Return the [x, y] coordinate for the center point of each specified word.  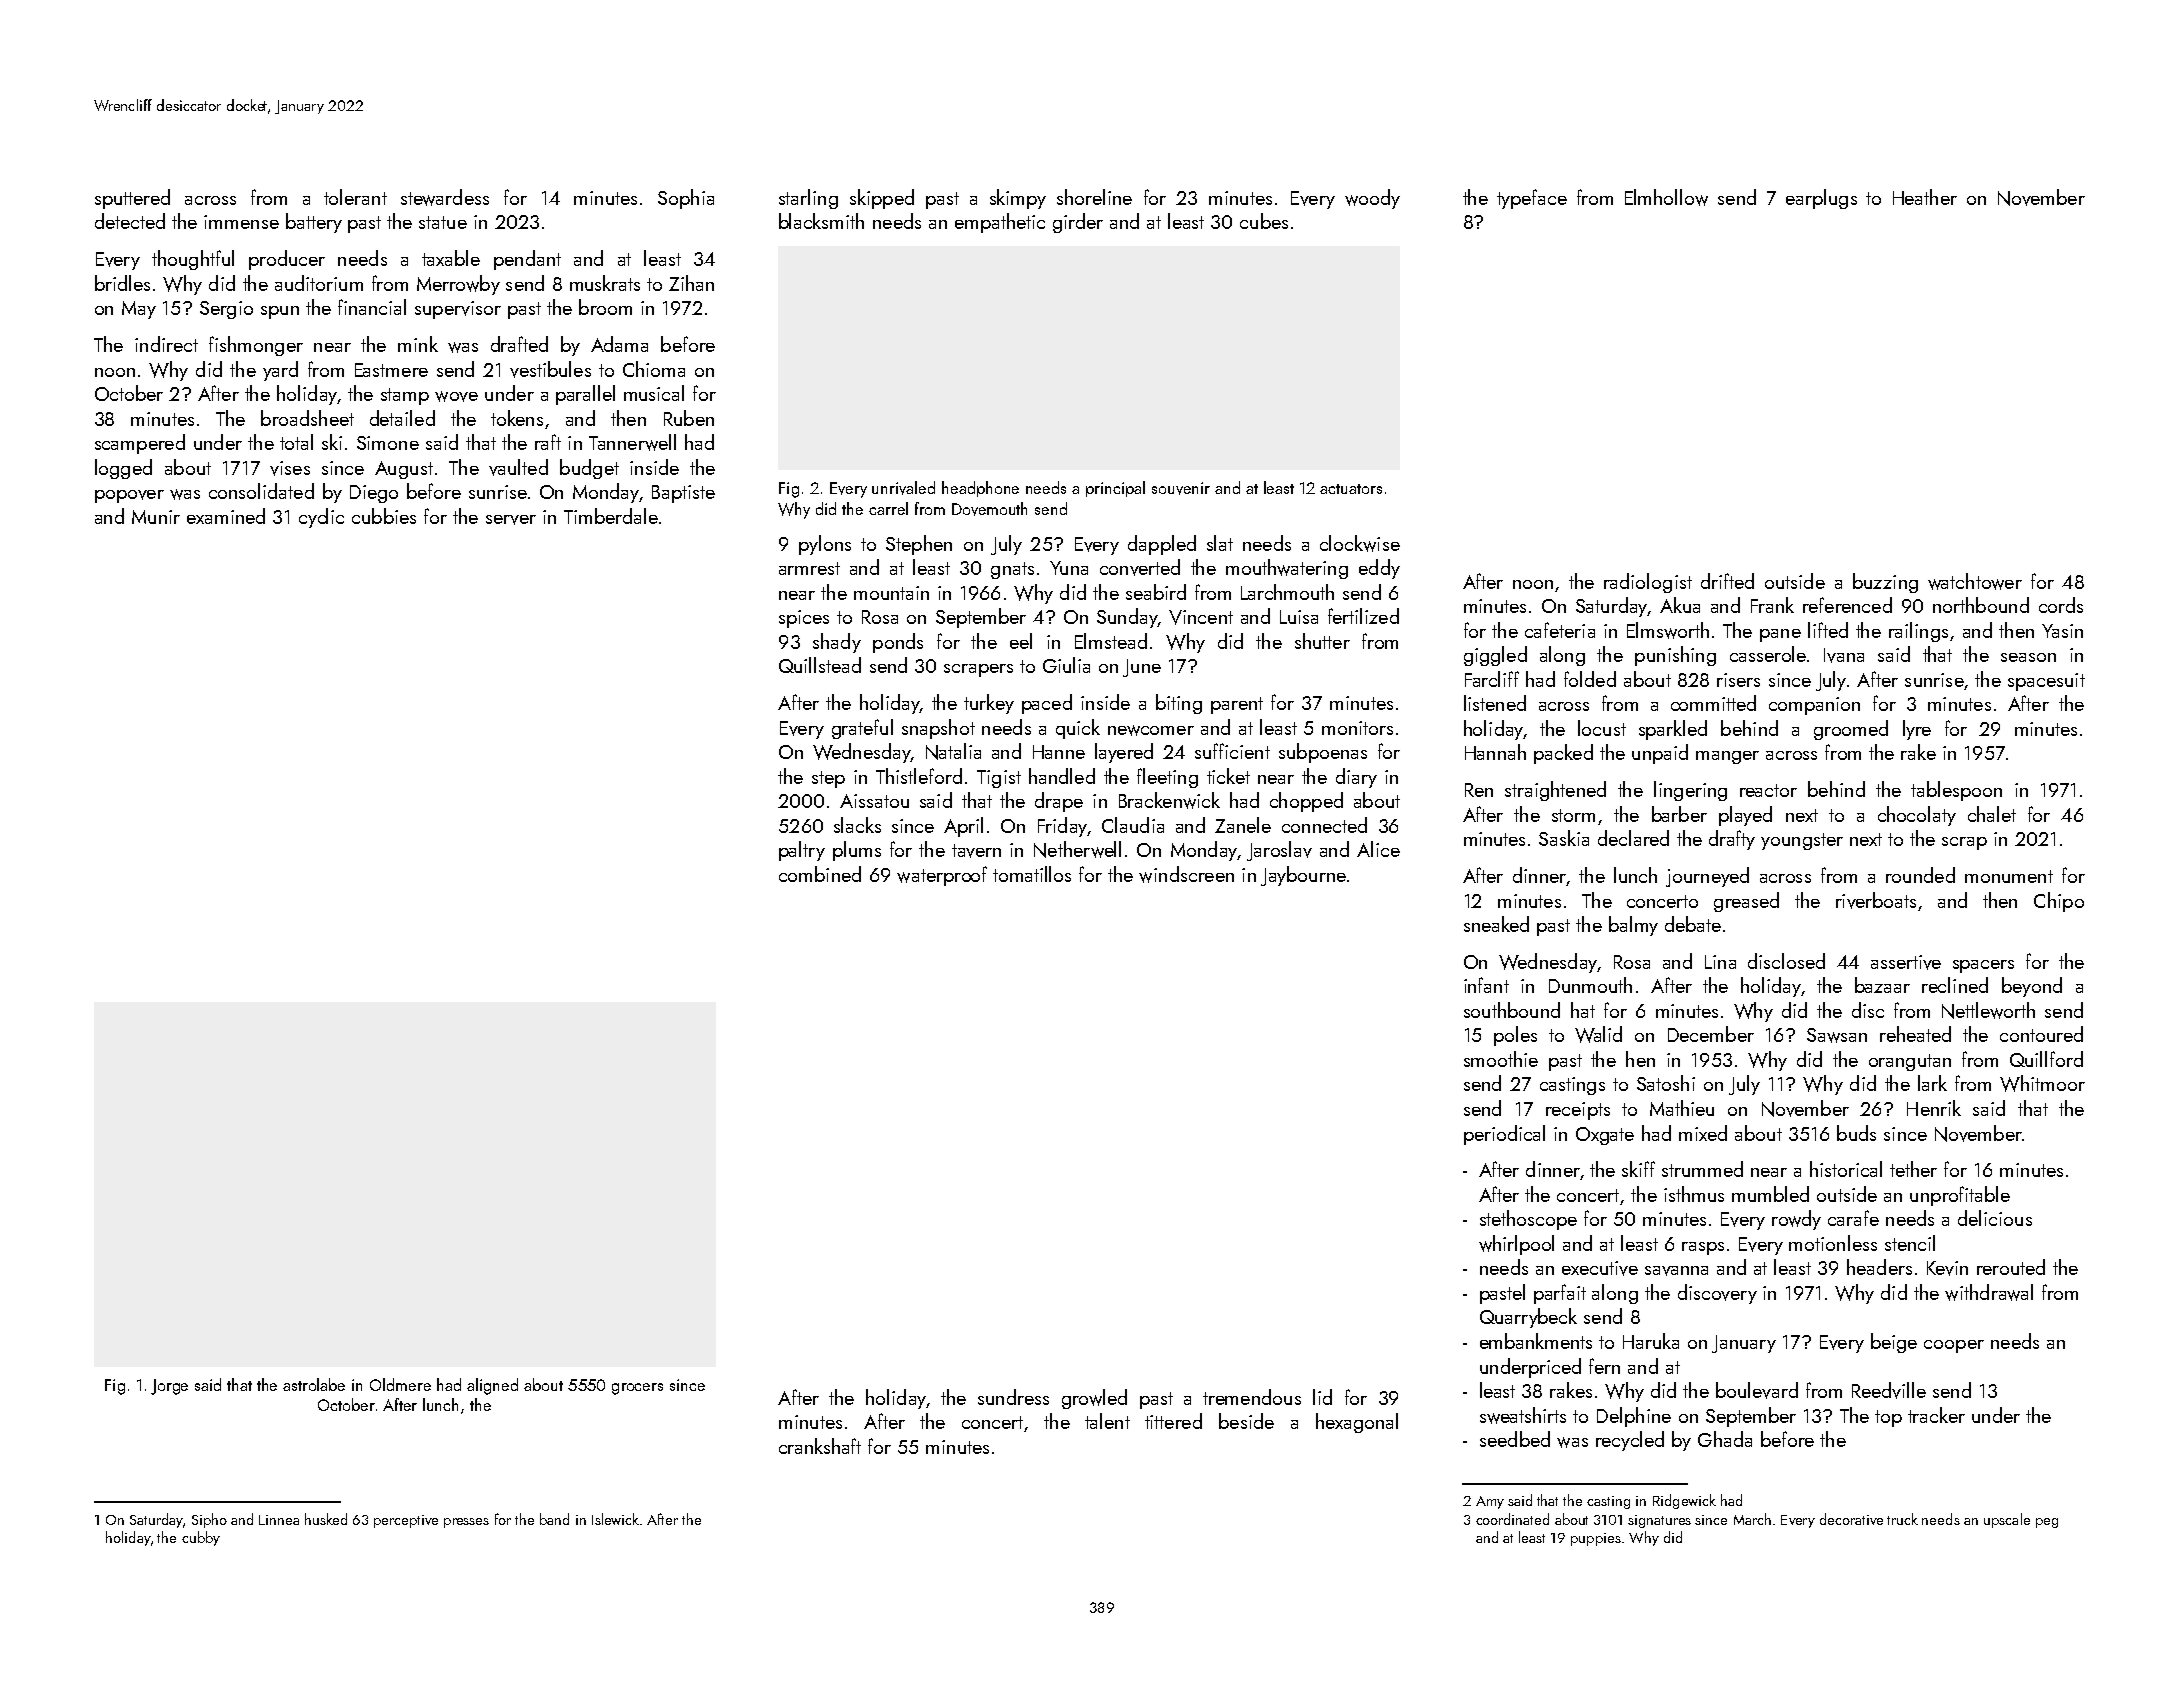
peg [2047, 1523]
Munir [156, 517]
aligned [492, 1386]
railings [1918, 632]
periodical [1504, 1135]
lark [1932, 1083]
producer [287, 260]
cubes [1264, 221]
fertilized [1363, 616]
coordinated [1512, 1519]
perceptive [406, 1521]
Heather [1925, 197]
